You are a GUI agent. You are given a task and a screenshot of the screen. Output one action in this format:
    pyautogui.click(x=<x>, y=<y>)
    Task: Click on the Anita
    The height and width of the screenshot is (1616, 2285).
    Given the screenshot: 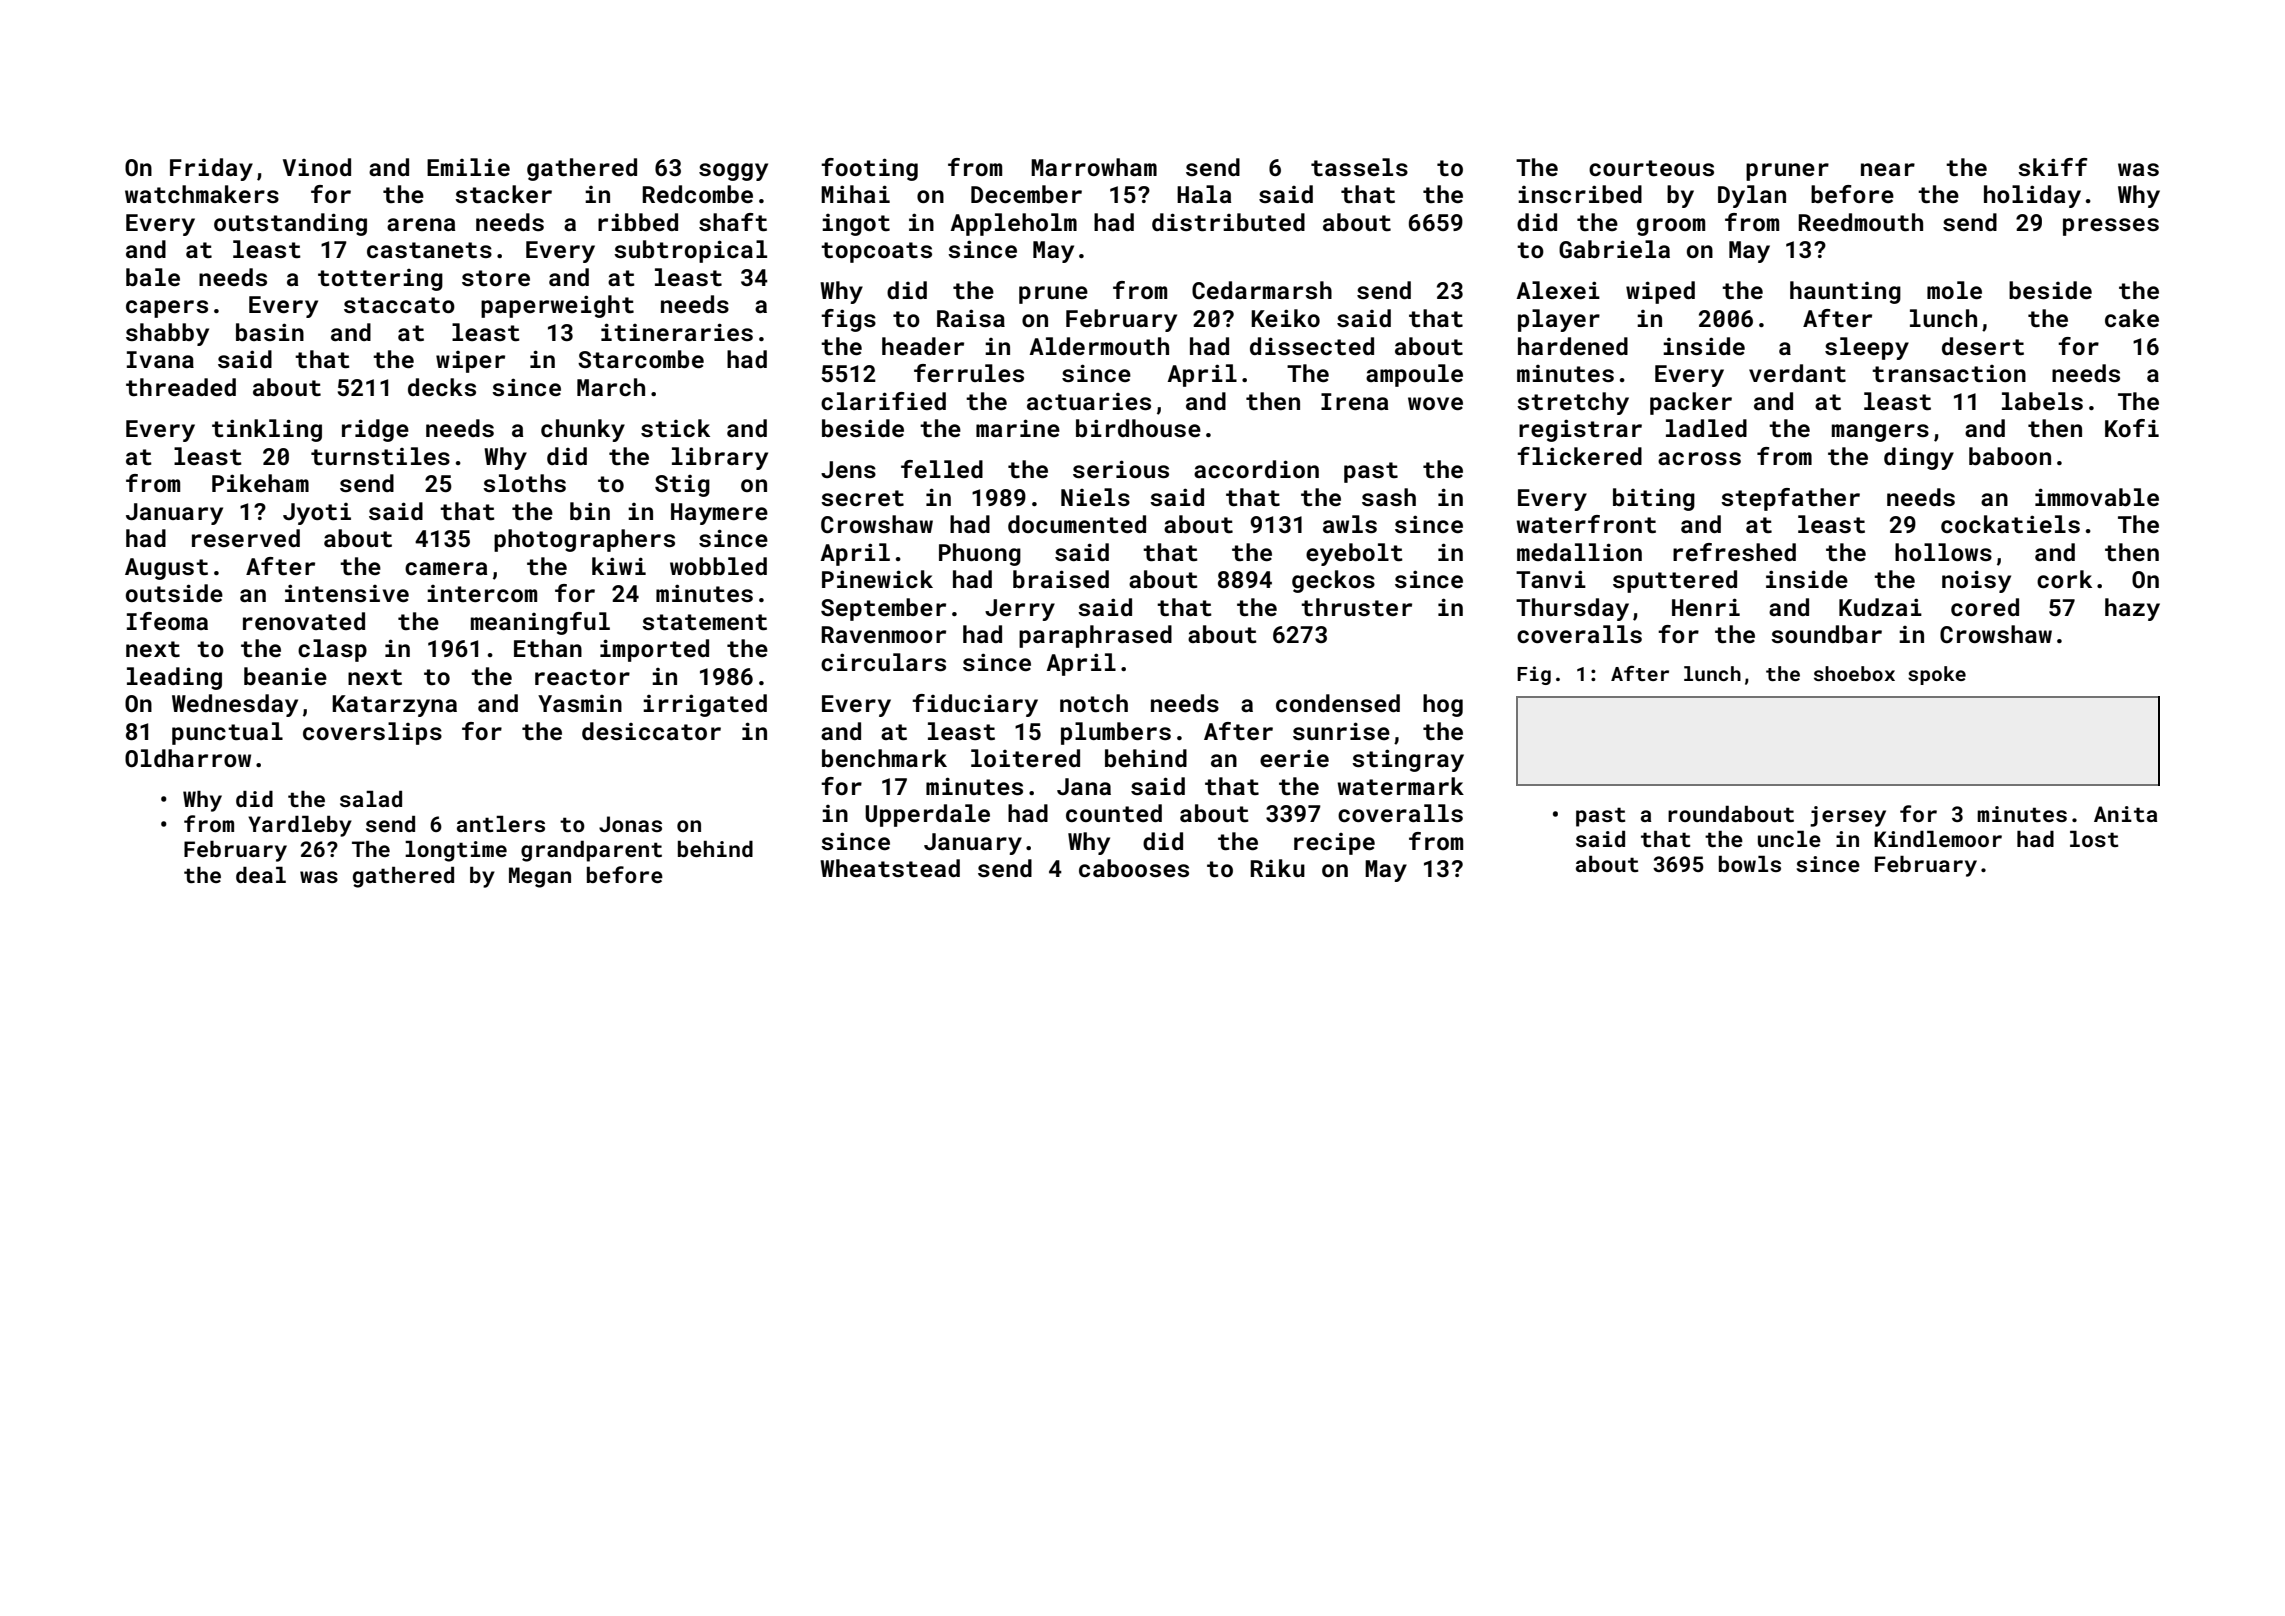 What is the action you would take?
    pyautogui.click(x=2125, y=814)
